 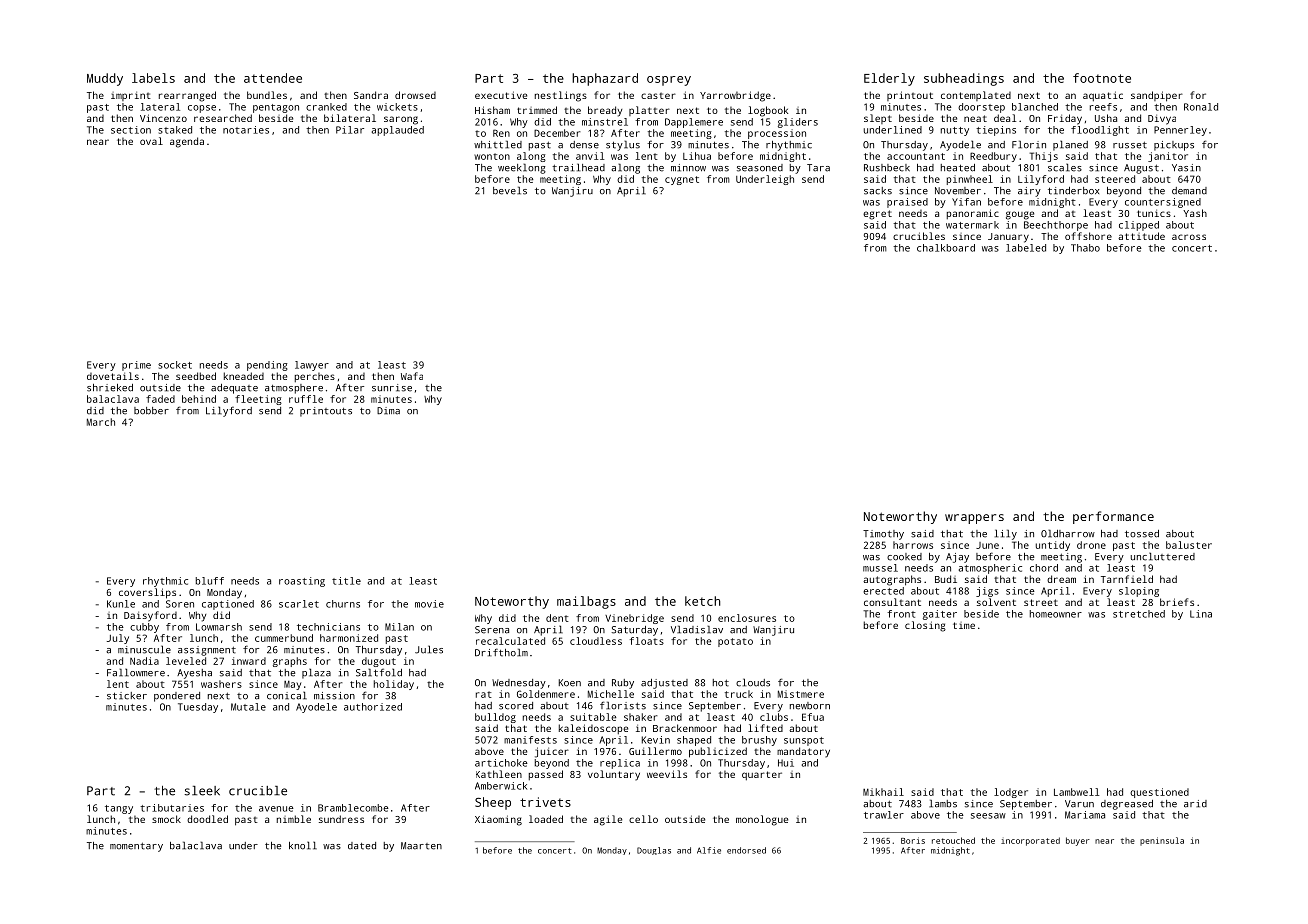 I want to click on potato, so click(x=735, y=642).
